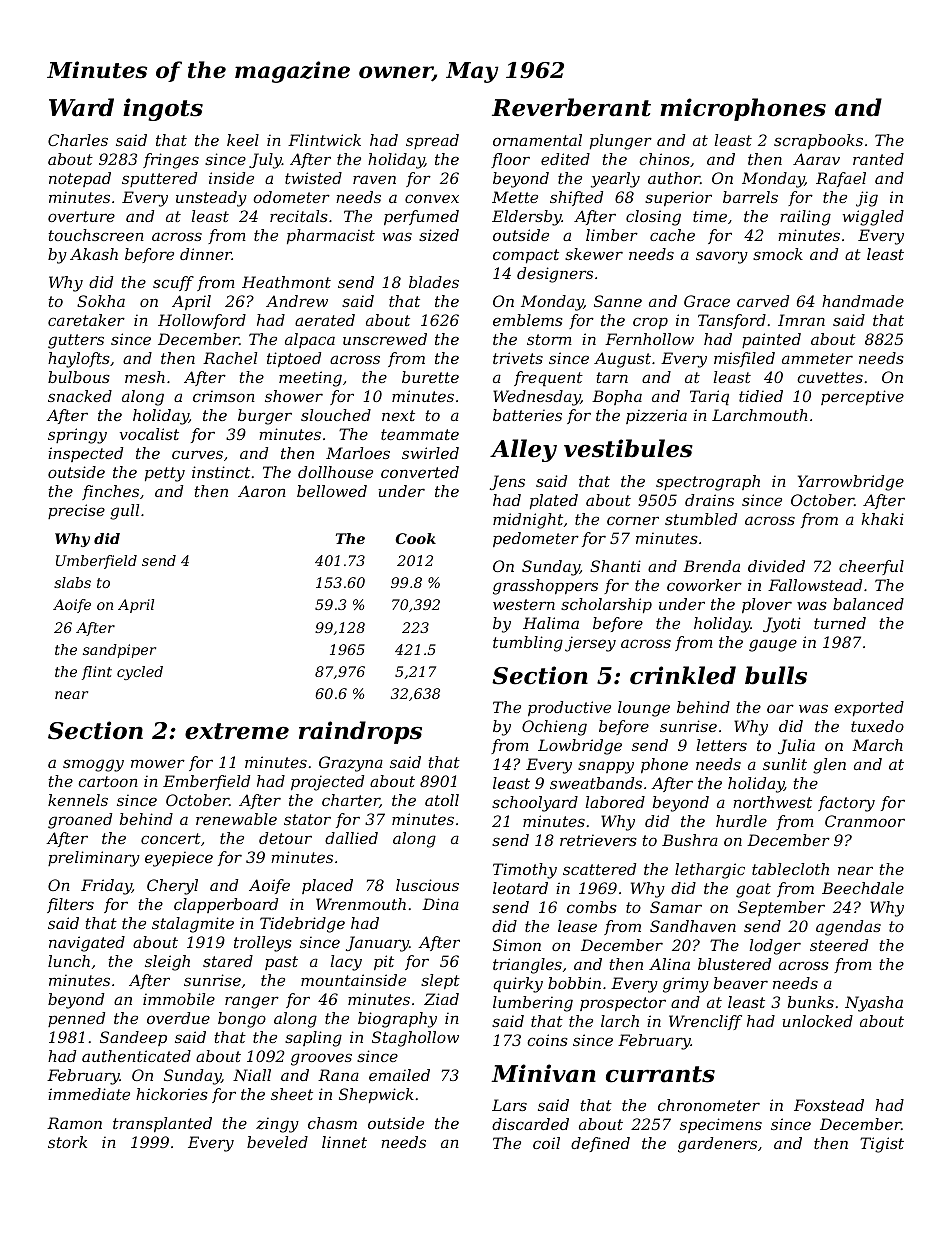  What do you see at coordinates (140, 673) in the screenshot?
I see `cycled` at bounding box center [140, 673].
